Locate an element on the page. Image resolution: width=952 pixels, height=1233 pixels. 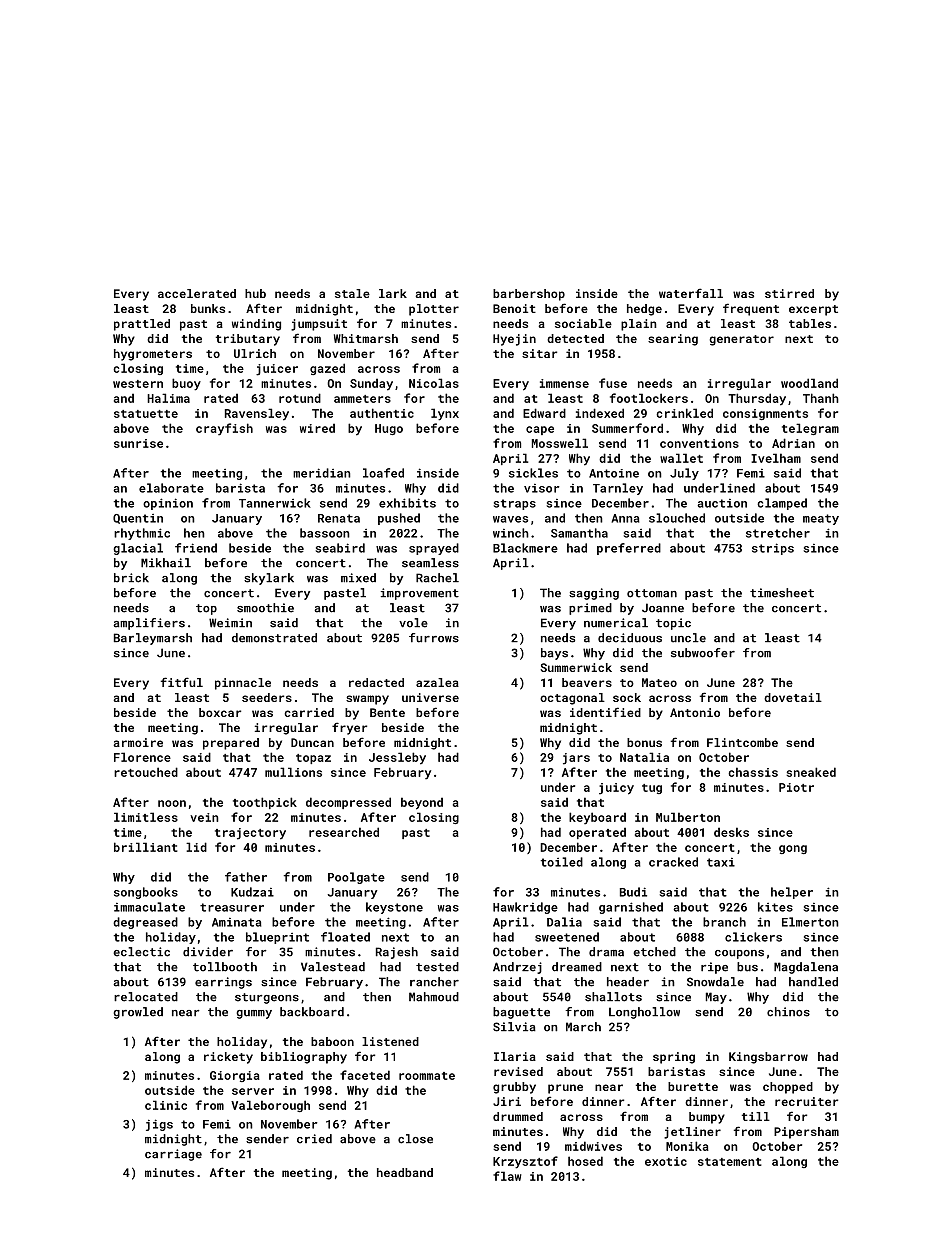
noon is located at coordinates (172, 803).
